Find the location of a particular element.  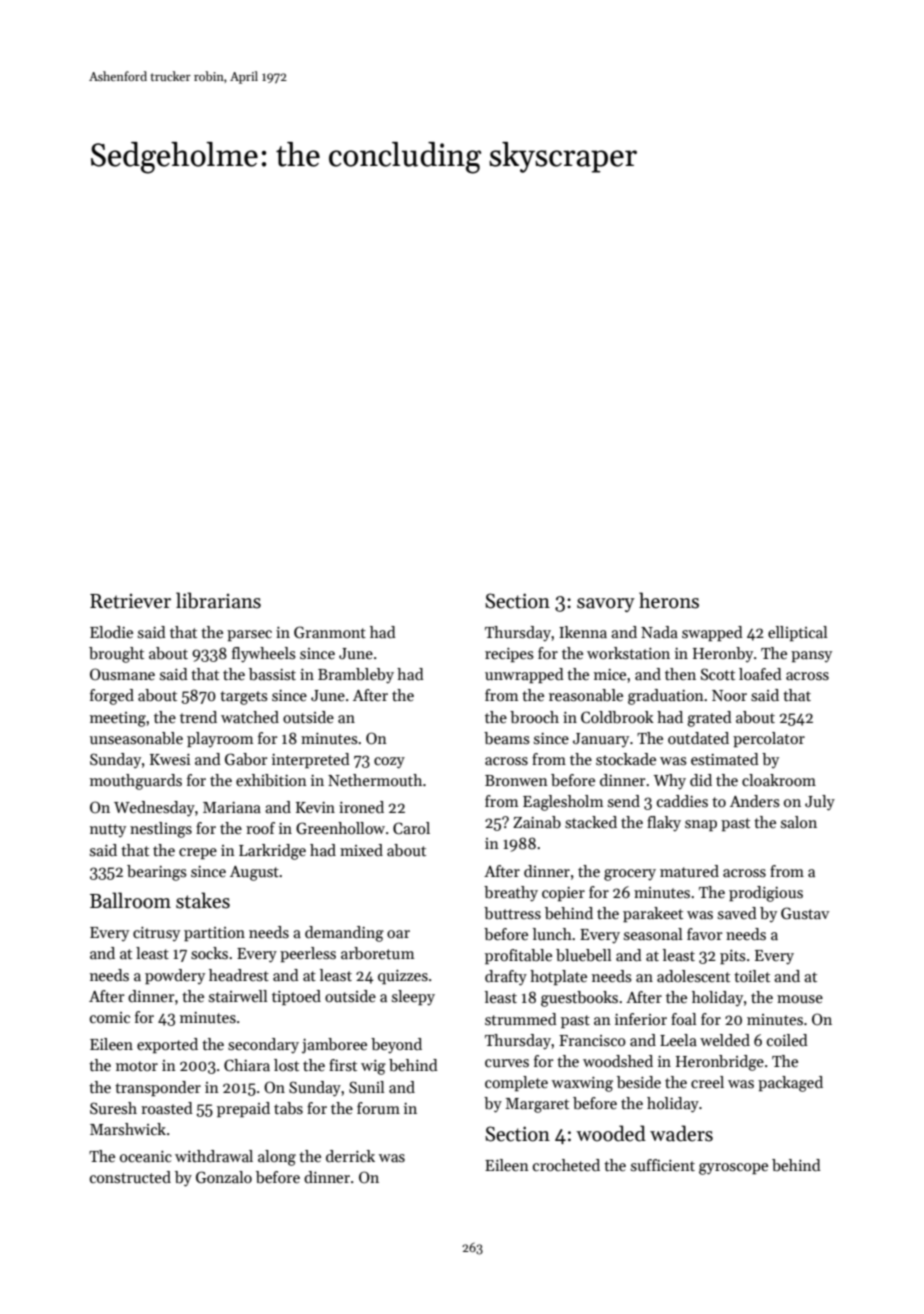

herons is located at coordinates (669, 600).
